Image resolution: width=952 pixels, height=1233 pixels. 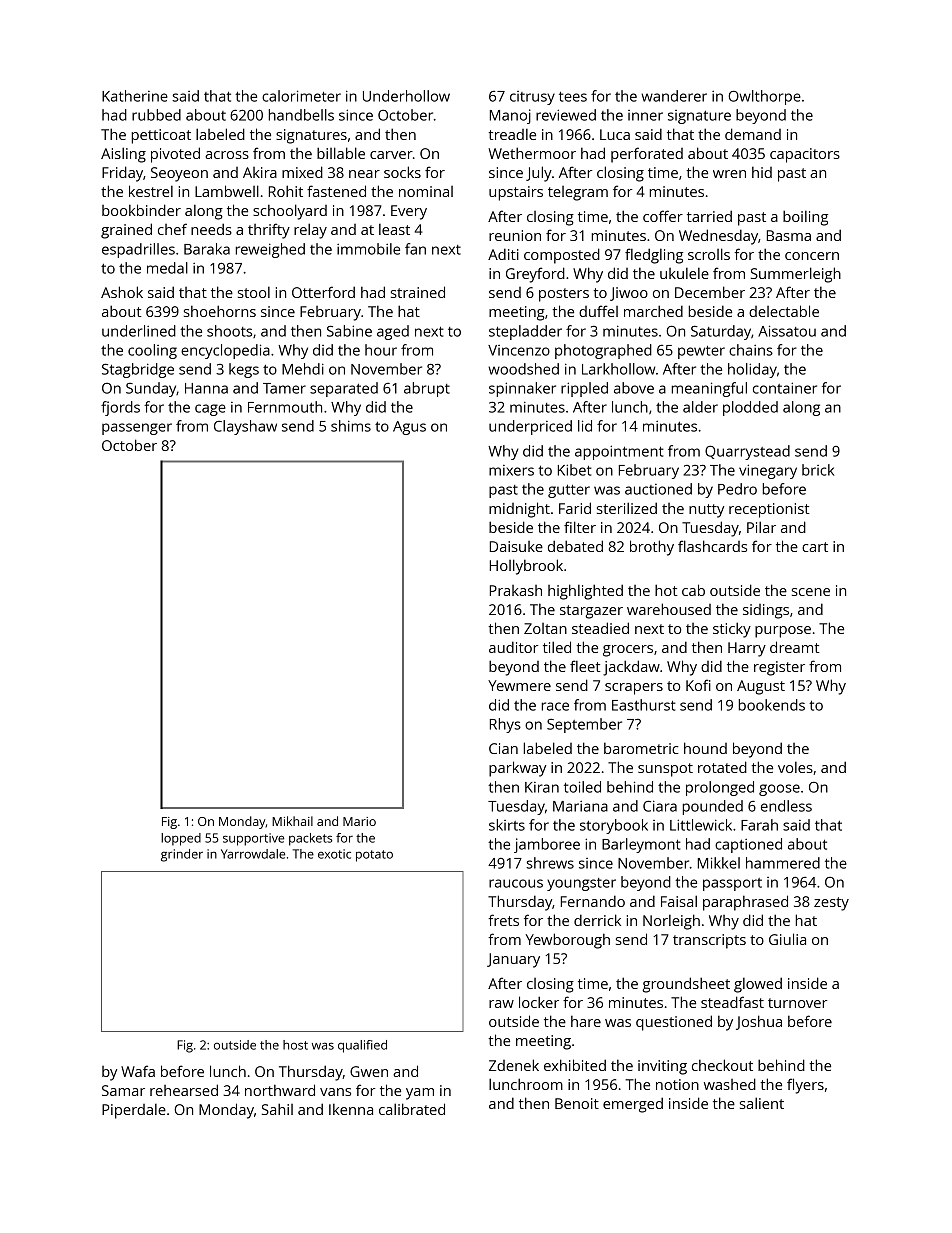 I want to click on flyers, so click(x=805, y=1086).
